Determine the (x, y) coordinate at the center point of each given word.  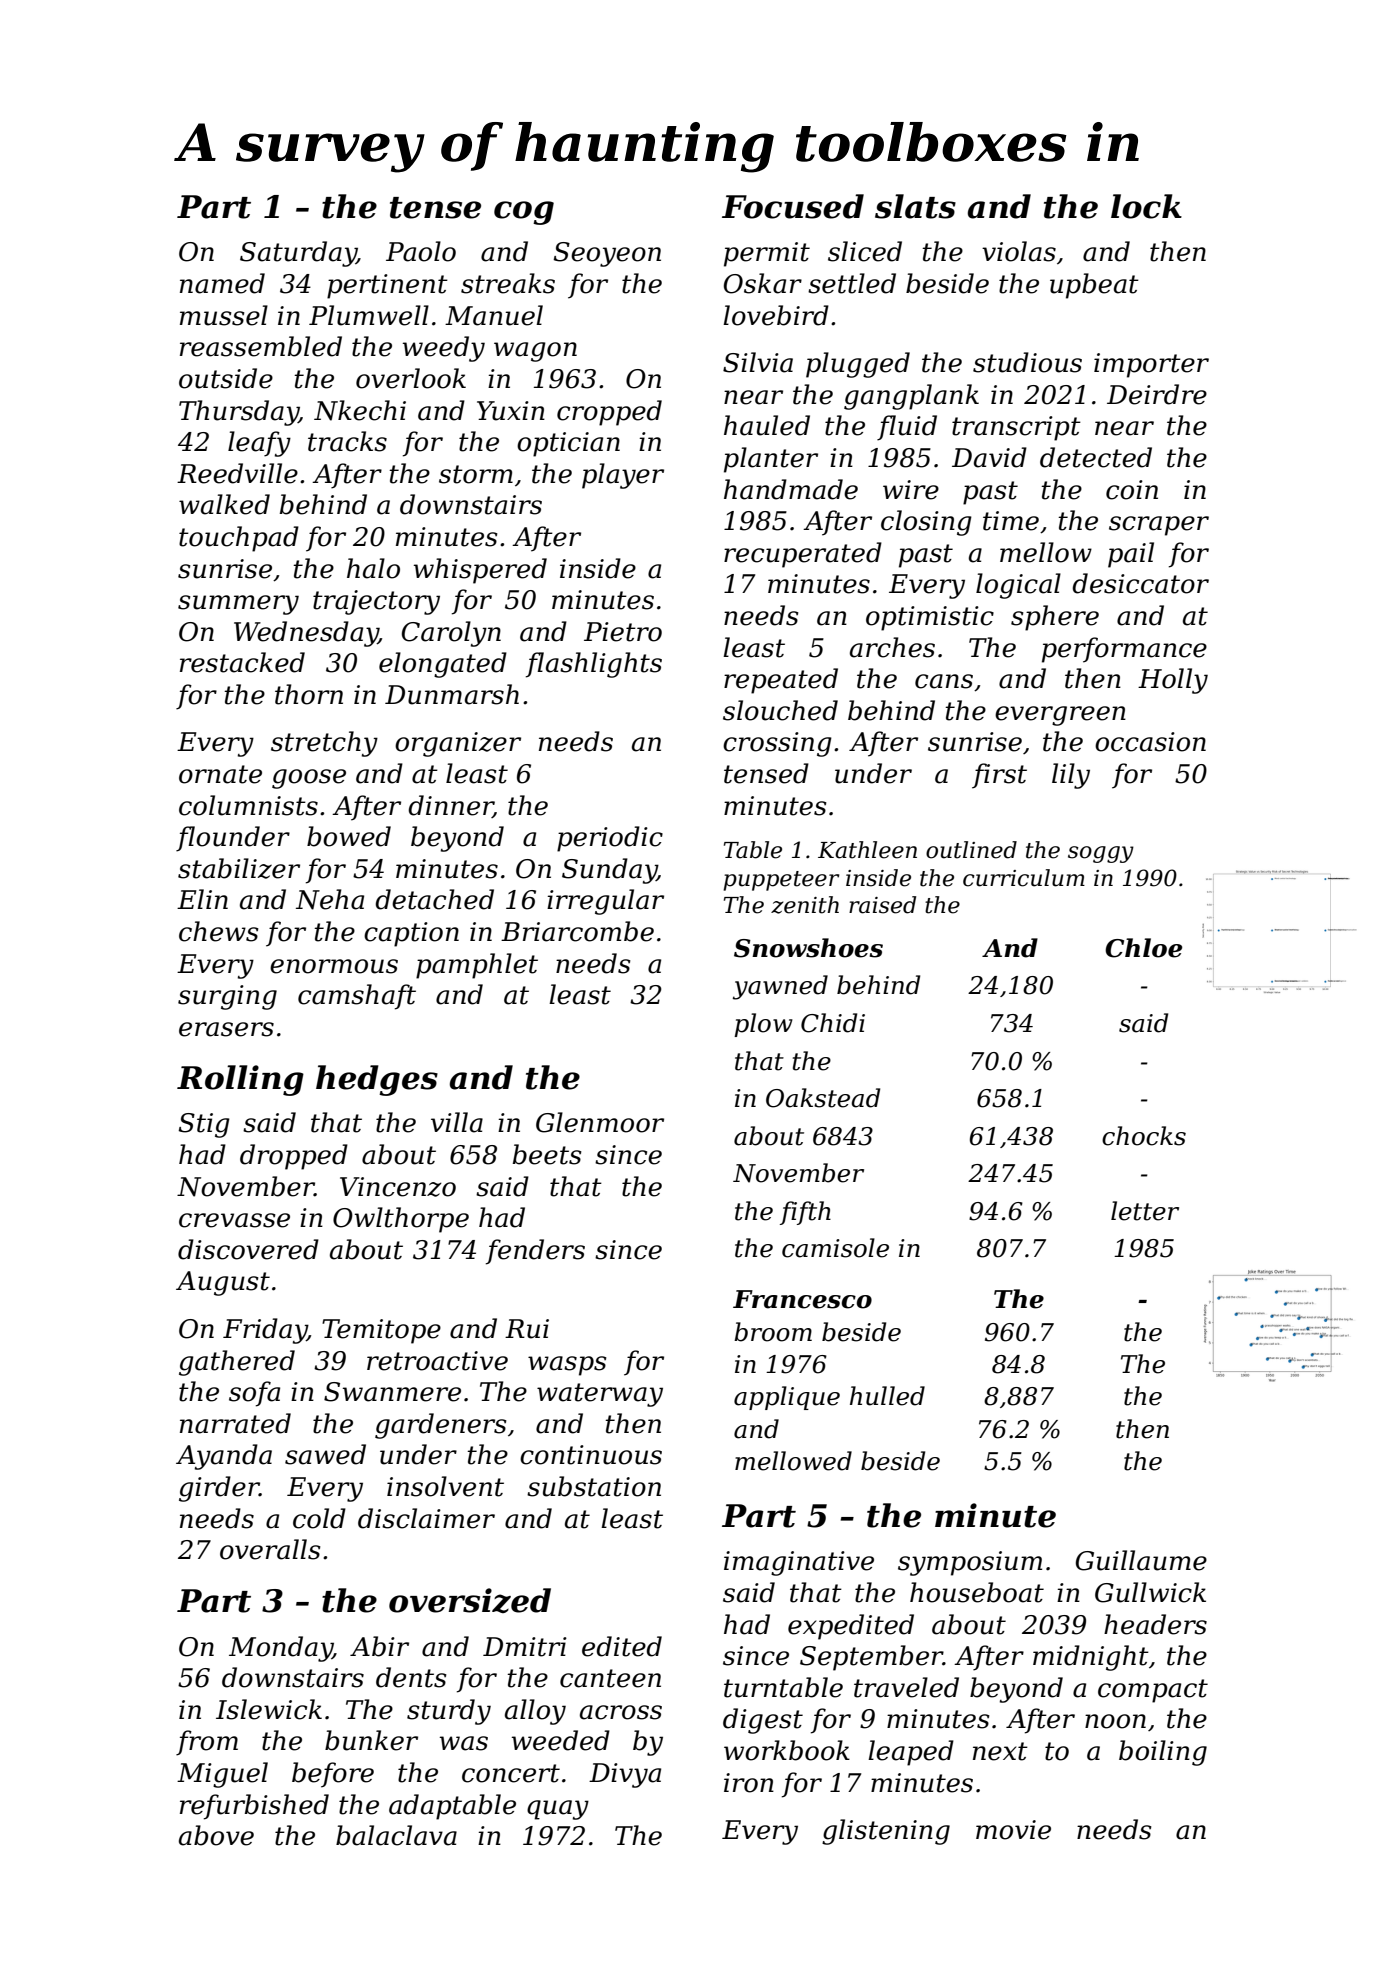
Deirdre (1157, 394)
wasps (567, 1366)
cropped (609, 413)
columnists (248, 805)
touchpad (239, 539)
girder (219, 1489)
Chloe (1143, 948)
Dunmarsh (452, 694)
